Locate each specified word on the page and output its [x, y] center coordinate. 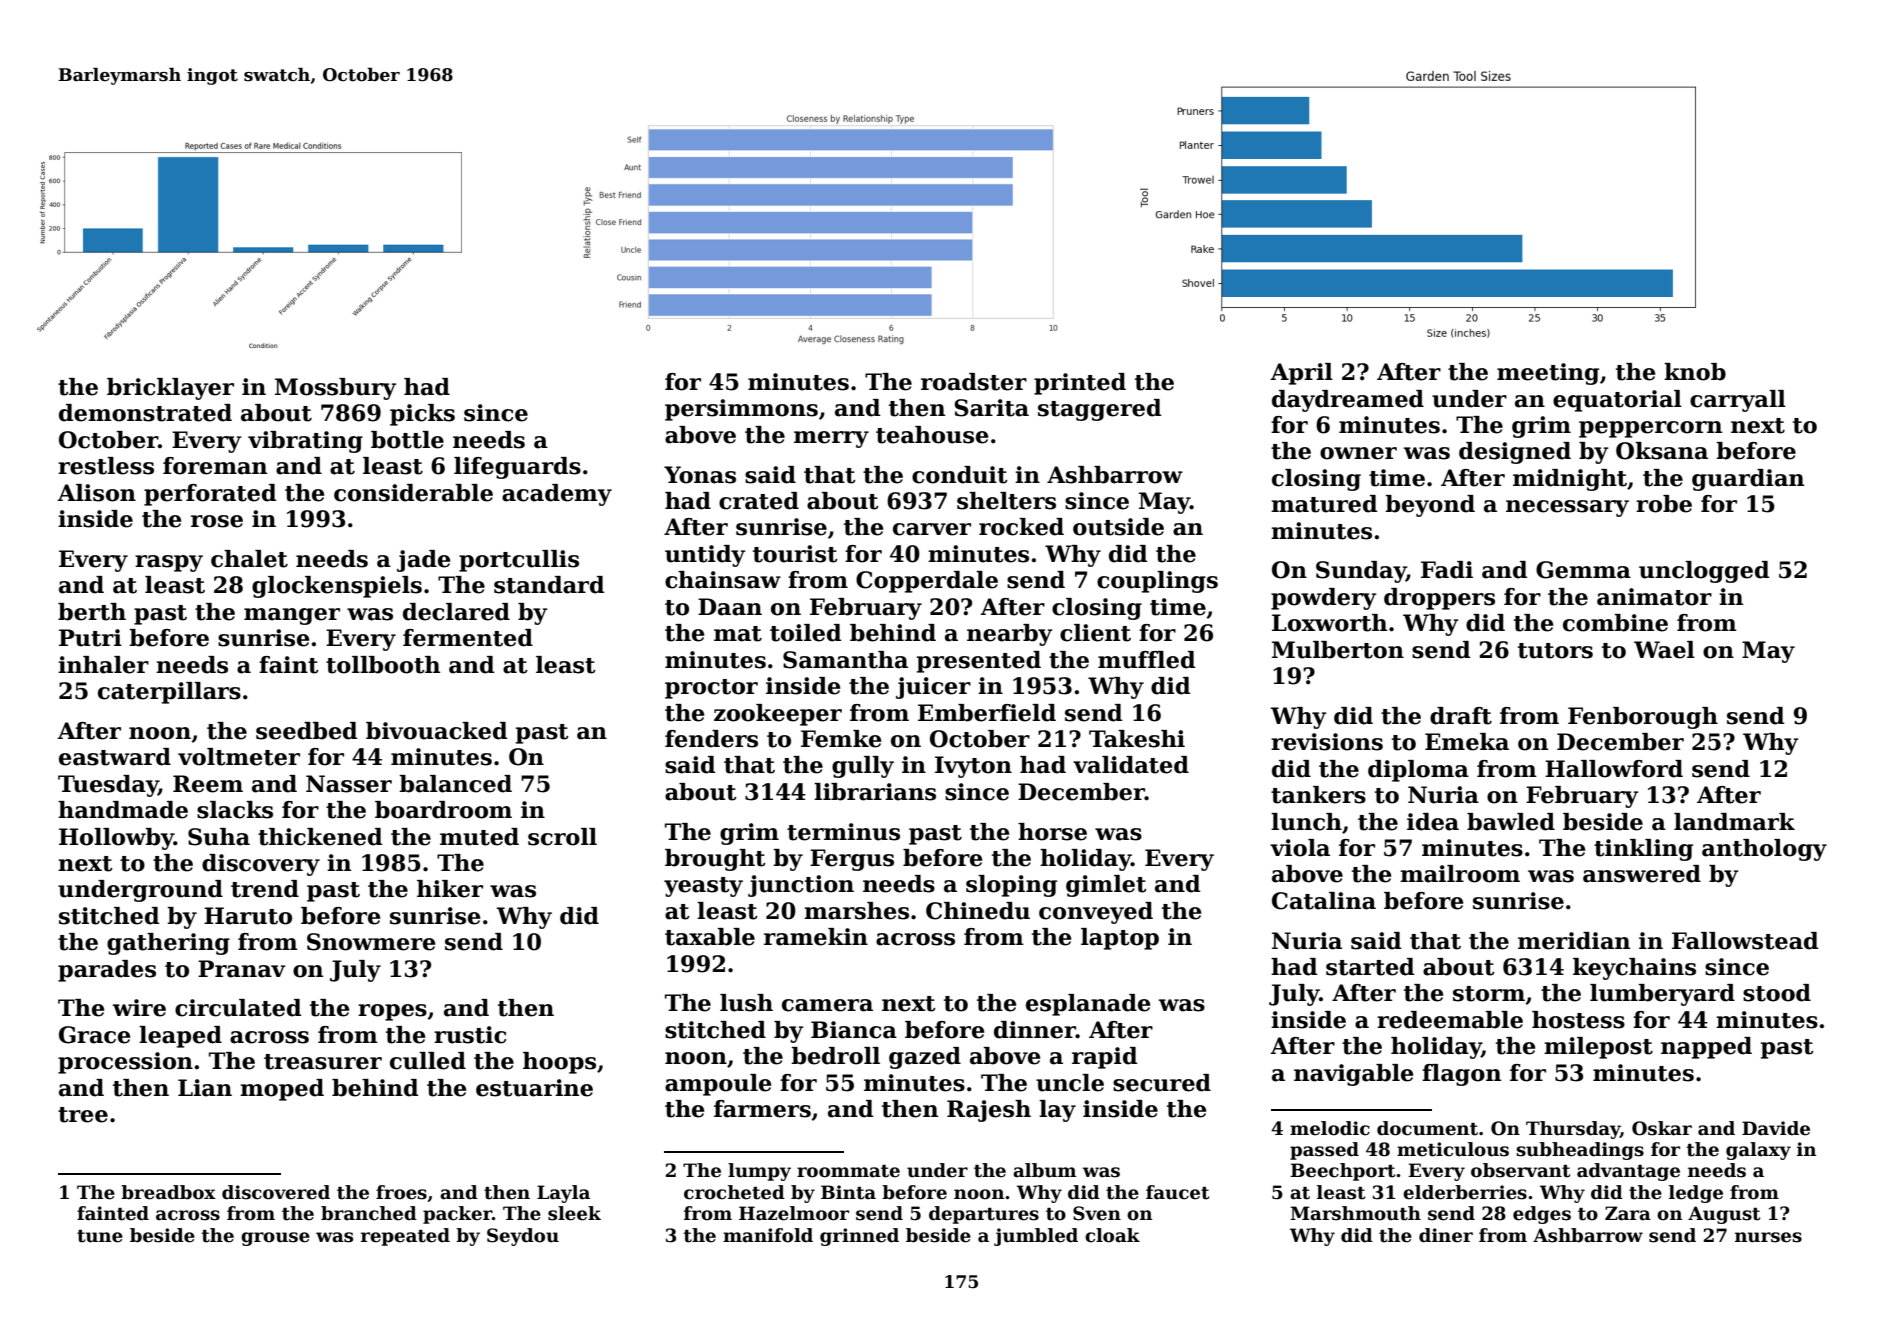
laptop [1120, 939]
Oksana [1662, 451]
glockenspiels [337, 587]
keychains [1634, 969]
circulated [238, 1008]
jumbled [1036, 1237]
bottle [407, 440]
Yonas [700, 475]
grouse [275, 1239]
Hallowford [1614, 769]
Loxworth [1329, 623]
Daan [730, 607]
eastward [115, 757]
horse [1052, 832]
